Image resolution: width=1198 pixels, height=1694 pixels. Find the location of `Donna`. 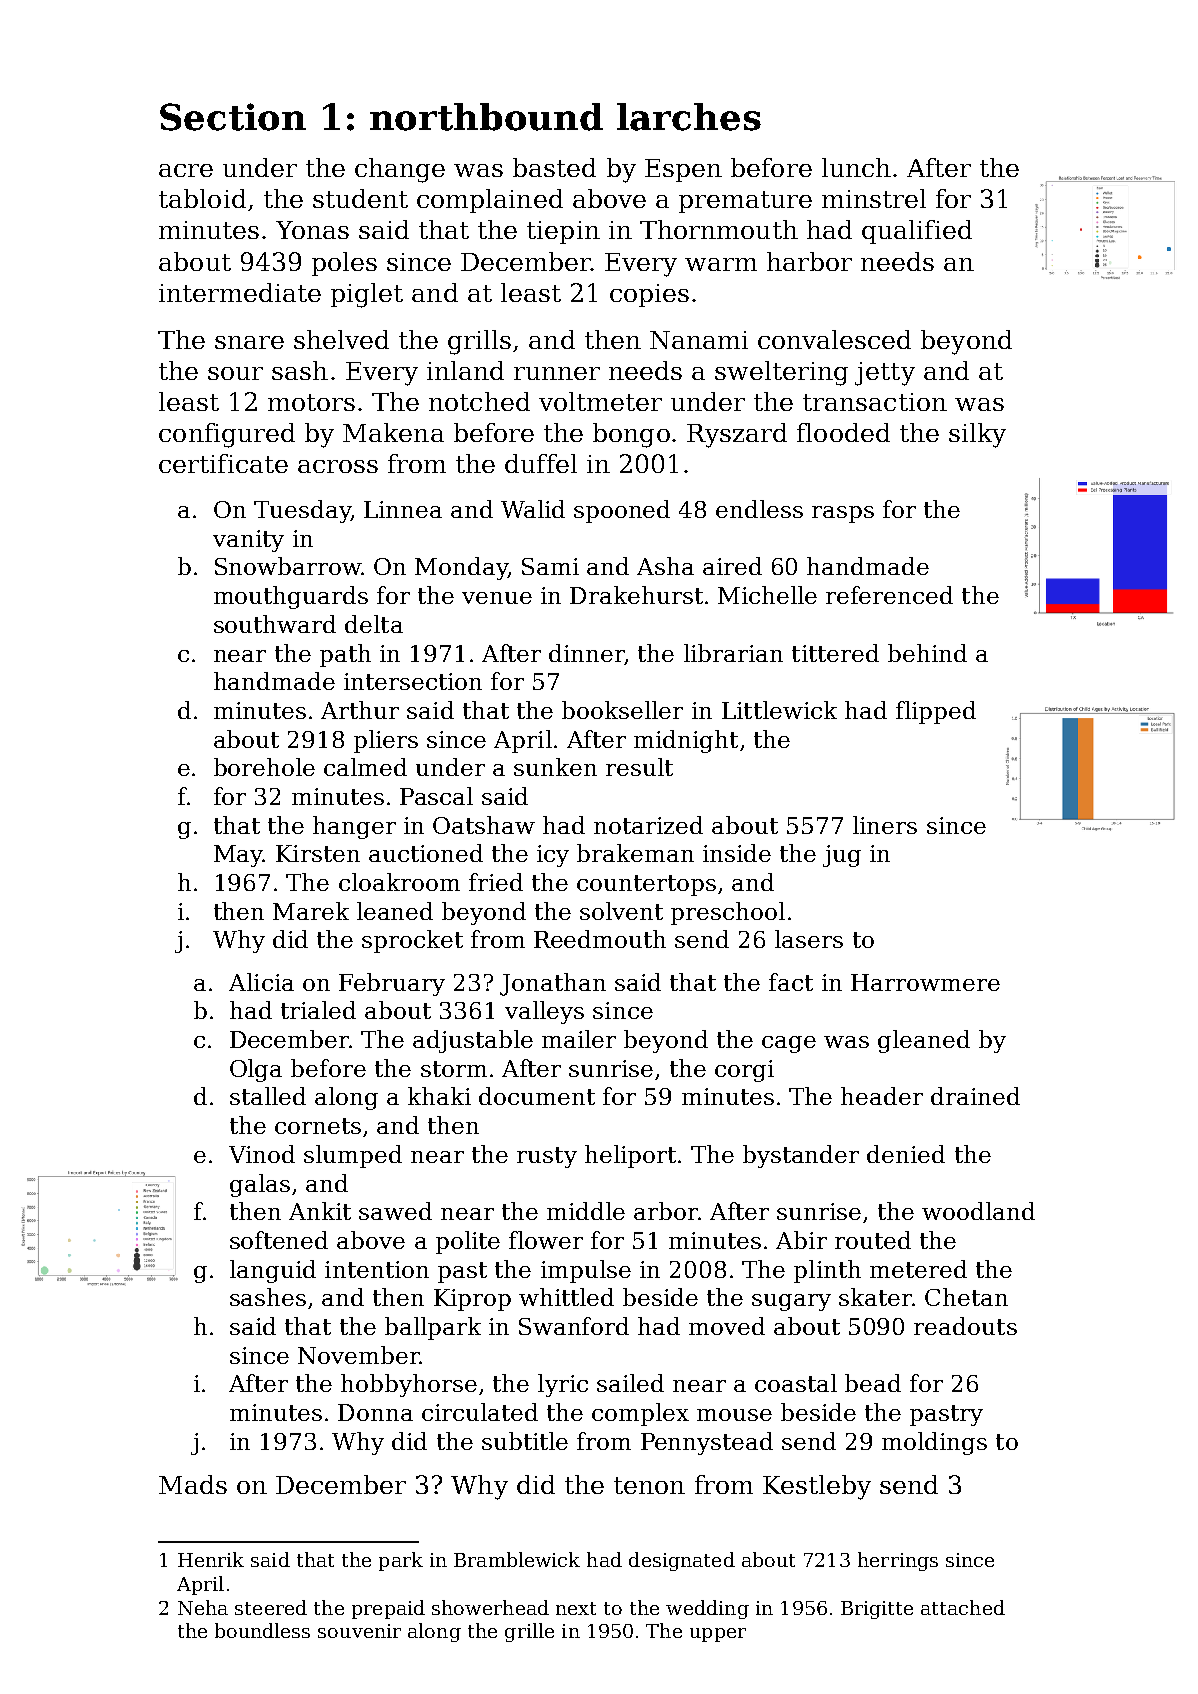

Donna is located at coordinates (375, 1412).
